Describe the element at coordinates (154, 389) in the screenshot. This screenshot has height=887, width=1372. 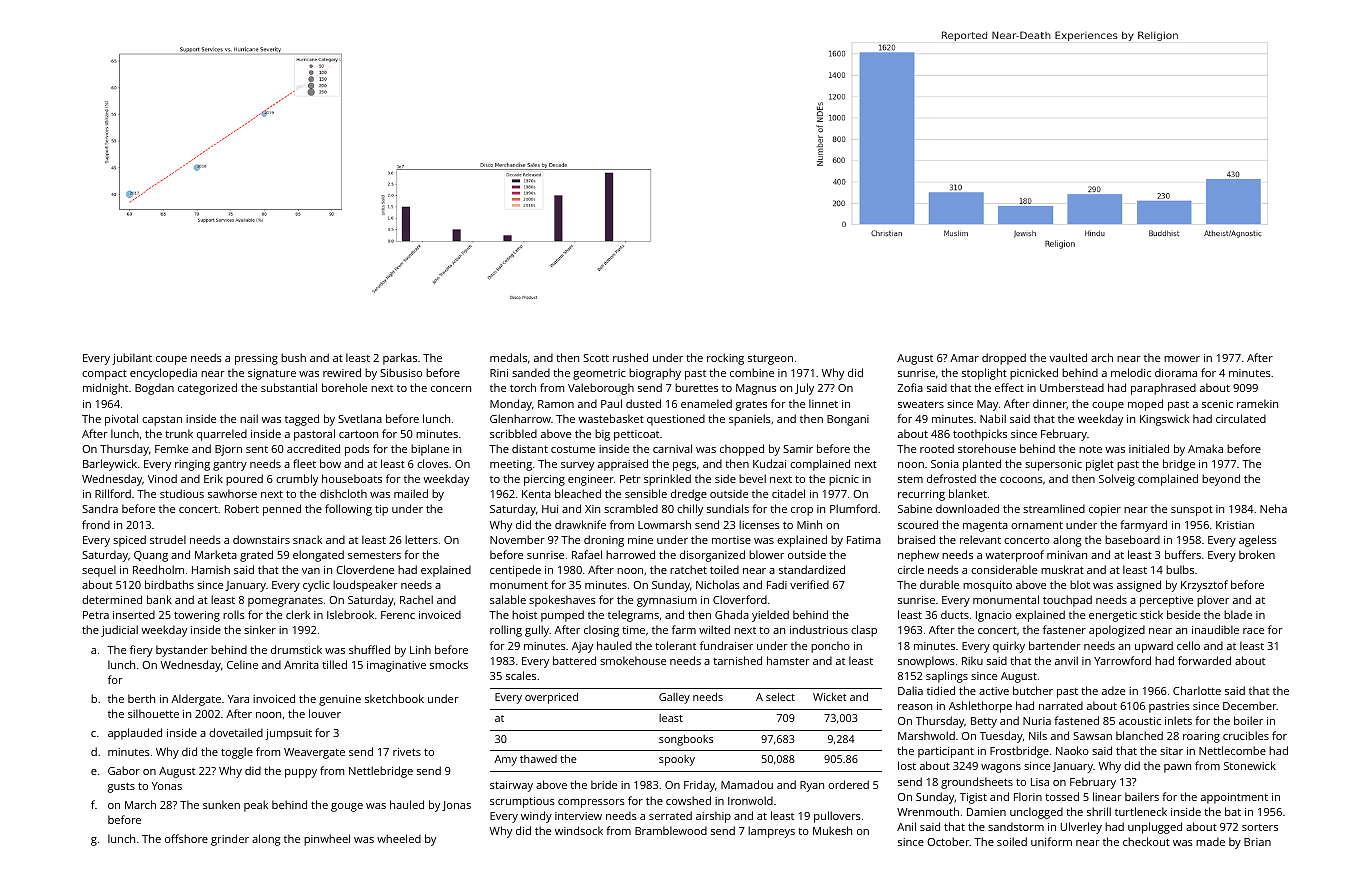
I see `Bogdan` at that location.
